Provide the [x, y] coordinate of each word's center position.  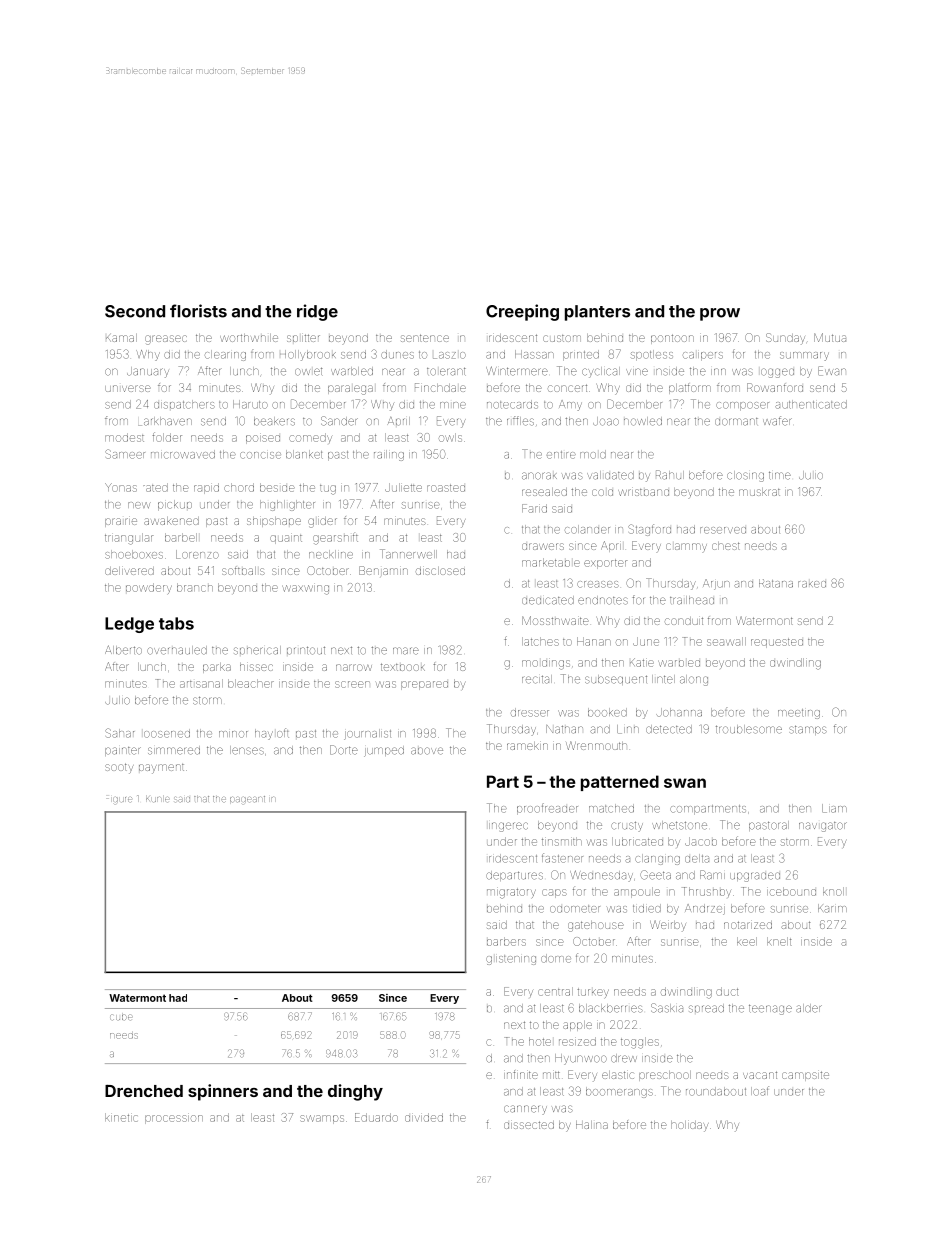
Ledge [129, 625]
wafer [777, 421]
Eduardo [376, 1117]
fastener [562, 858]
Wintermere [517, 371]
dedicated [548, 600]
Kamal [121, 338]
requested [777, 643]
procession [174, 1119]
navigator [823, 827]
